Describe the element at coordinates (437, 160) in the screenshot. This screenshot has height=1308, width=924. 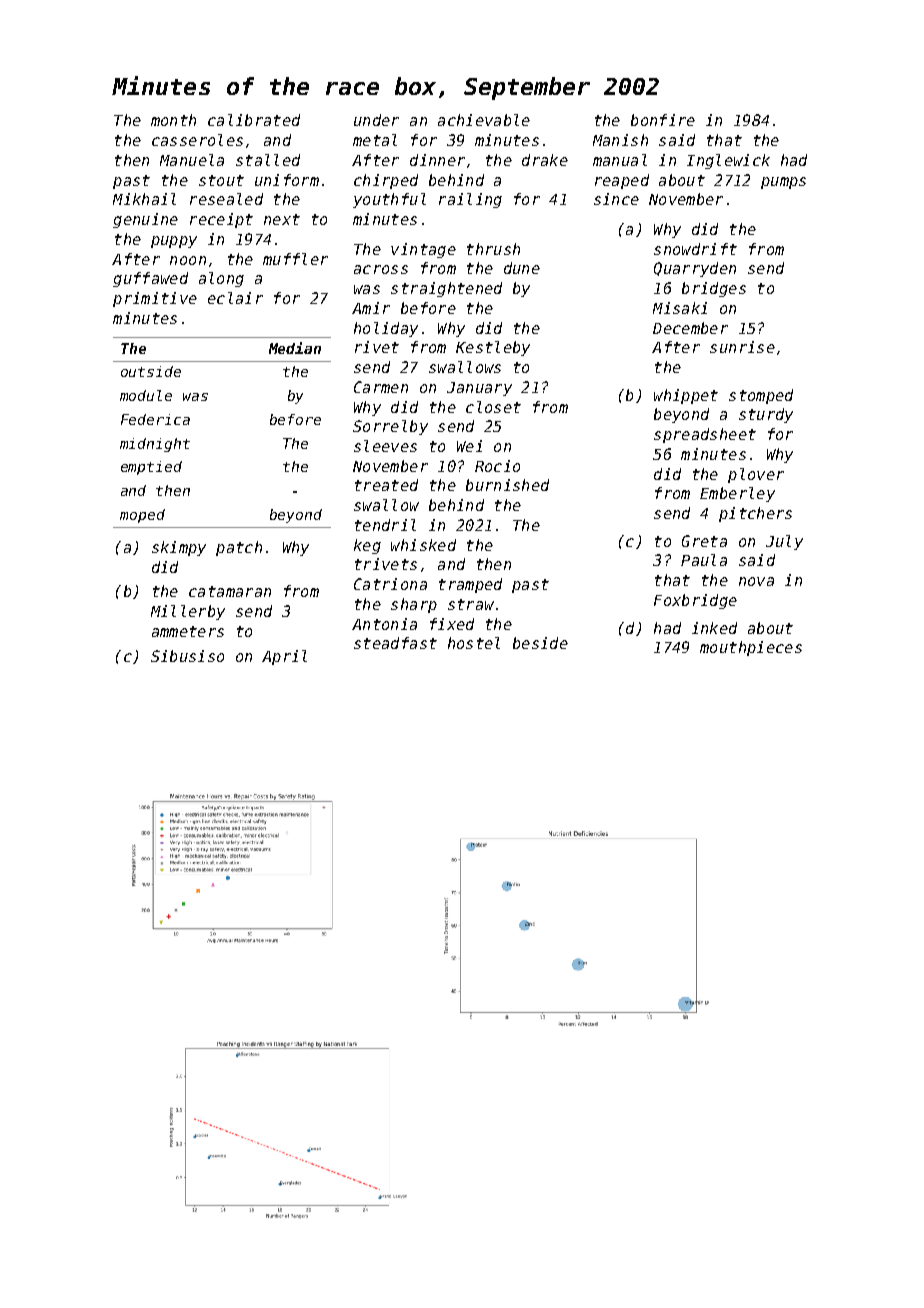
I see `dinner` at that location.
